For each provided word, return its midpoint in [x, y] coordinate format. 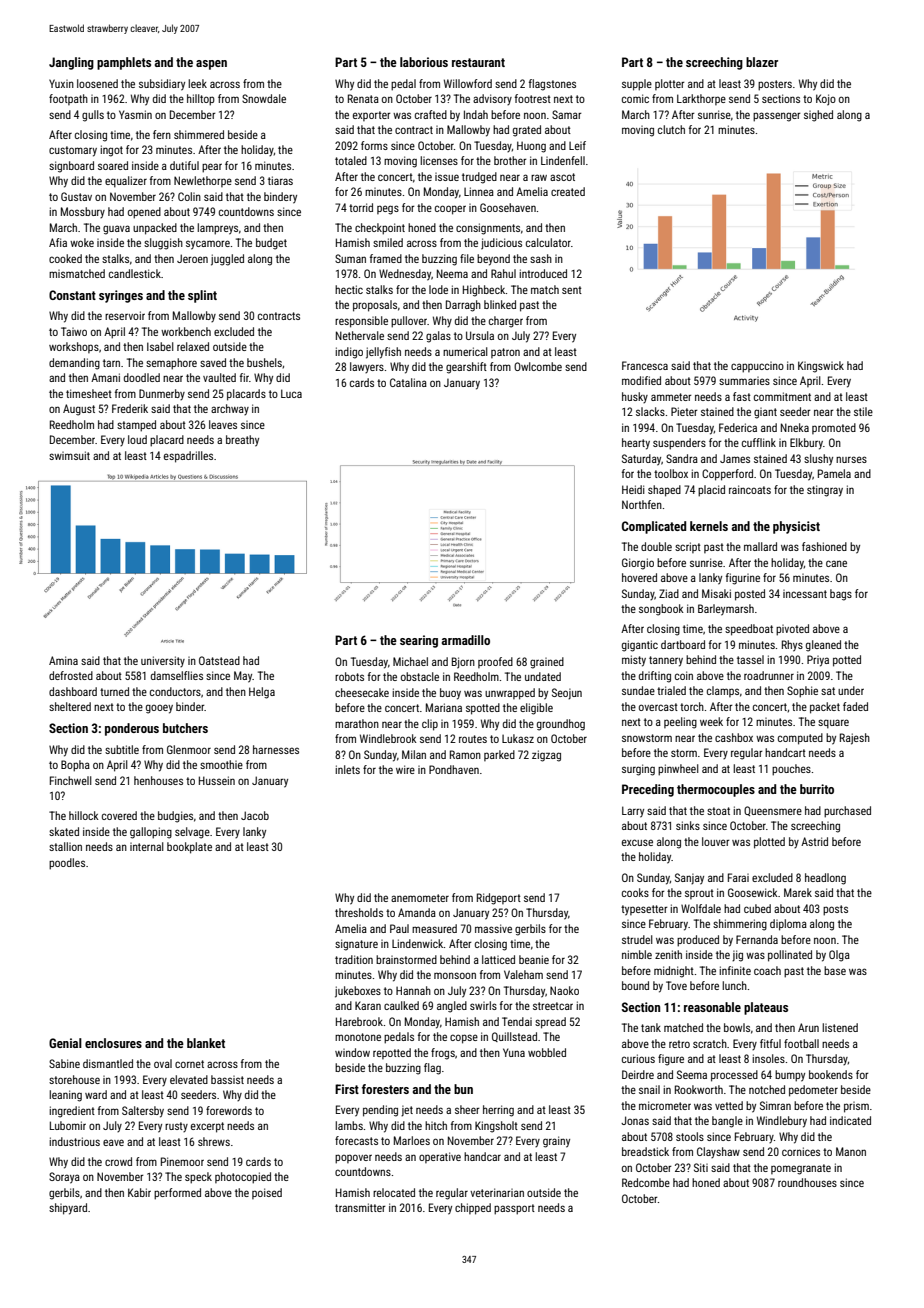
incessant [805, 594]
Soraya [64, 1178]
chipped [473, 1209]
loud [137, 439]
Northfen [642, 504]
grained [547, 663]
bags [841, 595]
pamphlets [124, 63]
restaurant [478, 62]
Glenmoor [189, 749]
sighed [818, 116]
